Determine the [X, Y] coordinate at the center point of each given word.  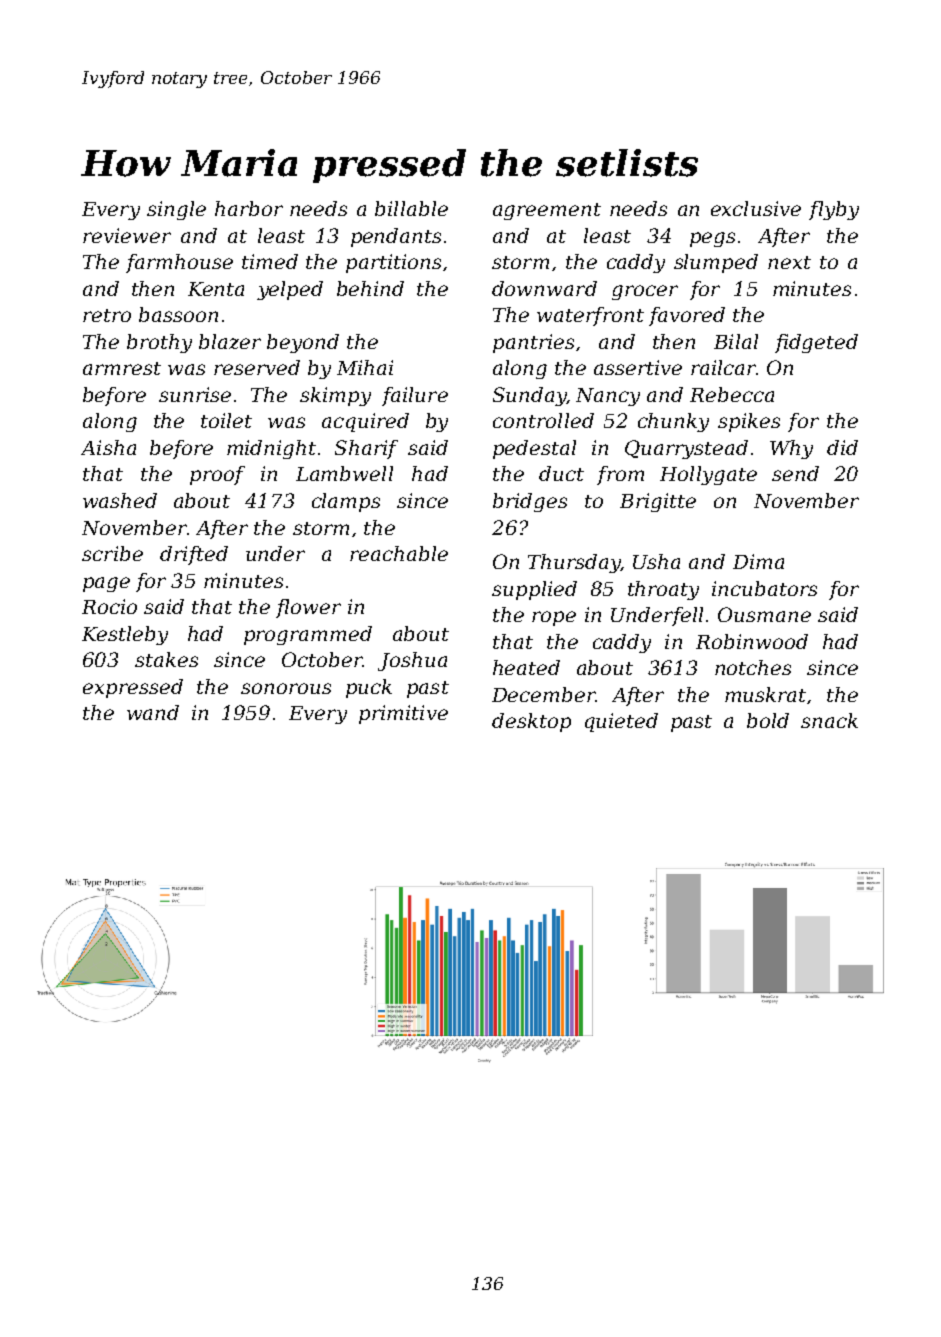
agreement [547, 211]
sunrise [195, 394]
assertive [638, 367]
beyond [303, 343]
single [176, 210]
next [789, 262]
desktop [531, 722]
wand [153, 712]
